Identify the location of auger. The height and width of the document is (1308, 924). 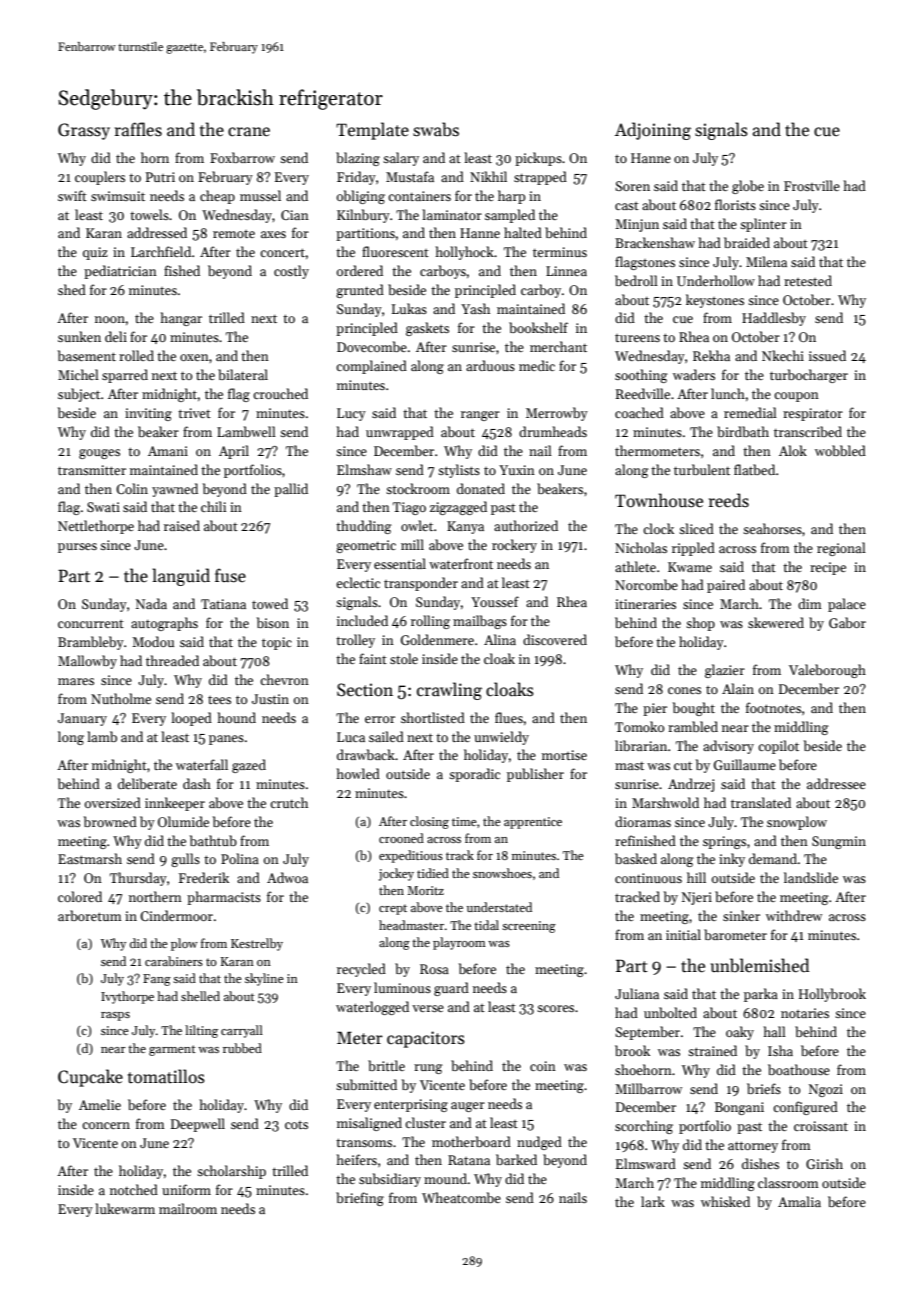
(468, 1107).
